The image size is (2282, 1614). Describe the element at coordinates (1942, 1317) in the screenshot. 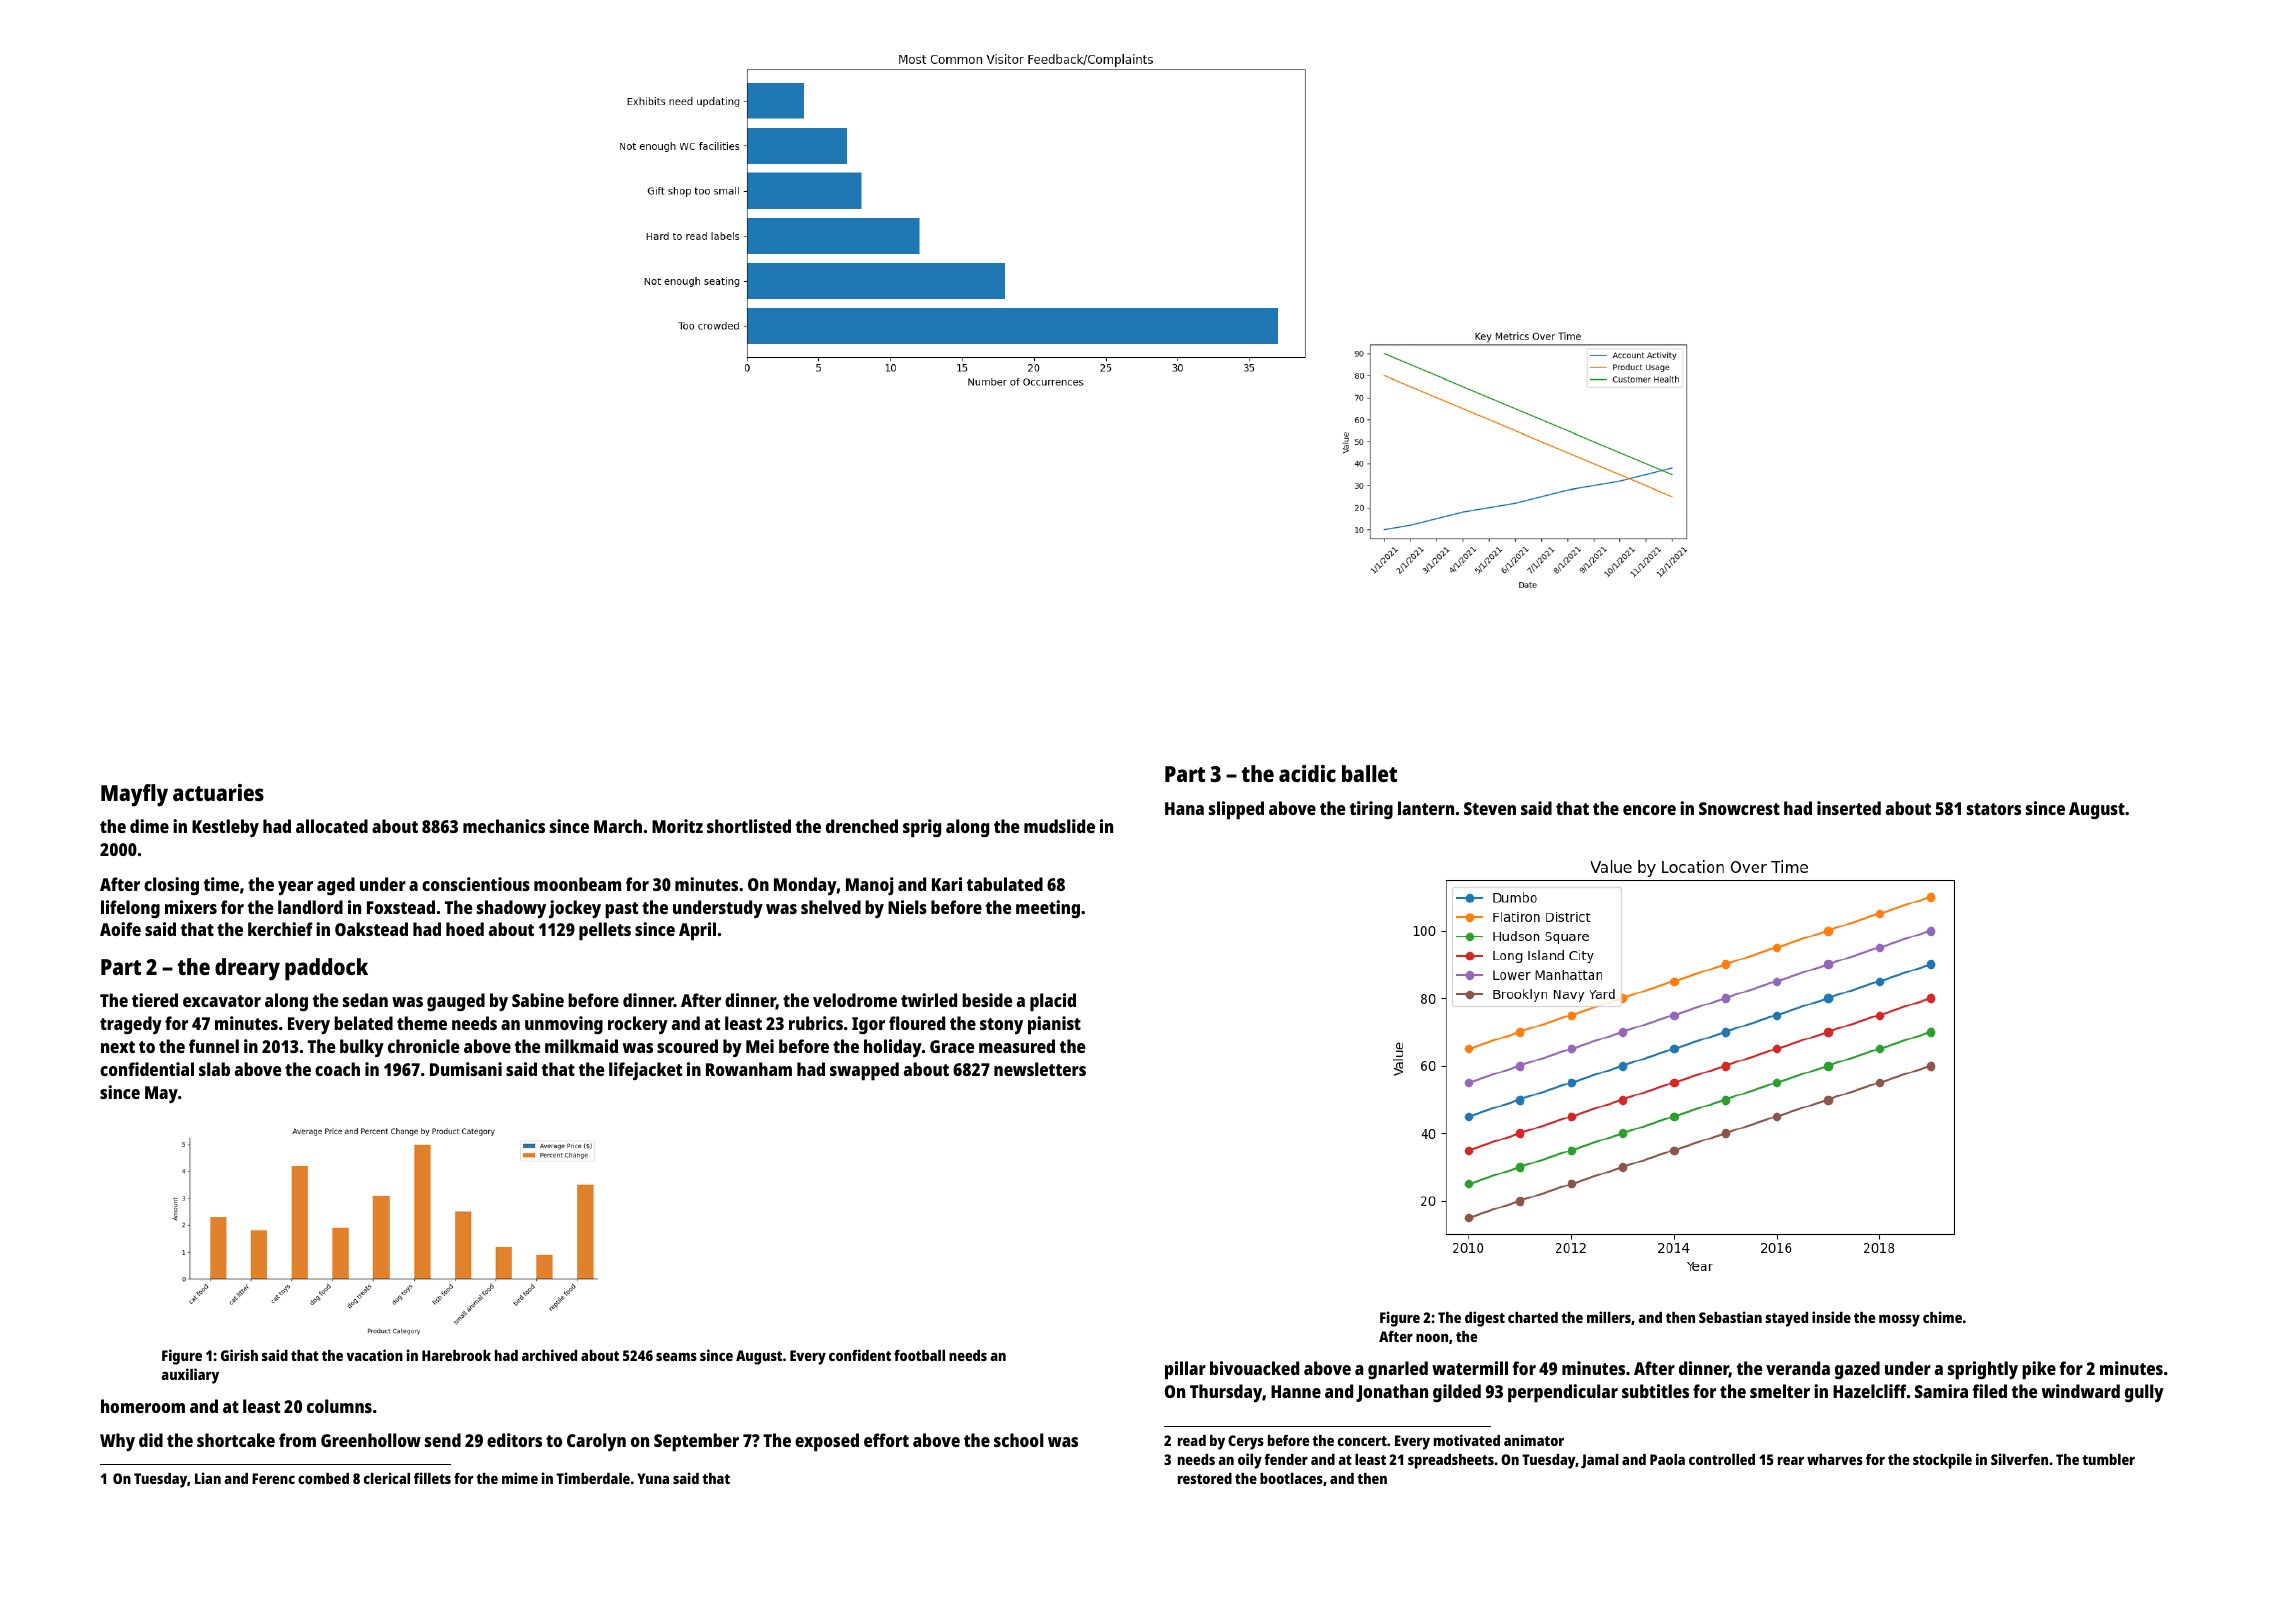

I see `chime` at that location.
